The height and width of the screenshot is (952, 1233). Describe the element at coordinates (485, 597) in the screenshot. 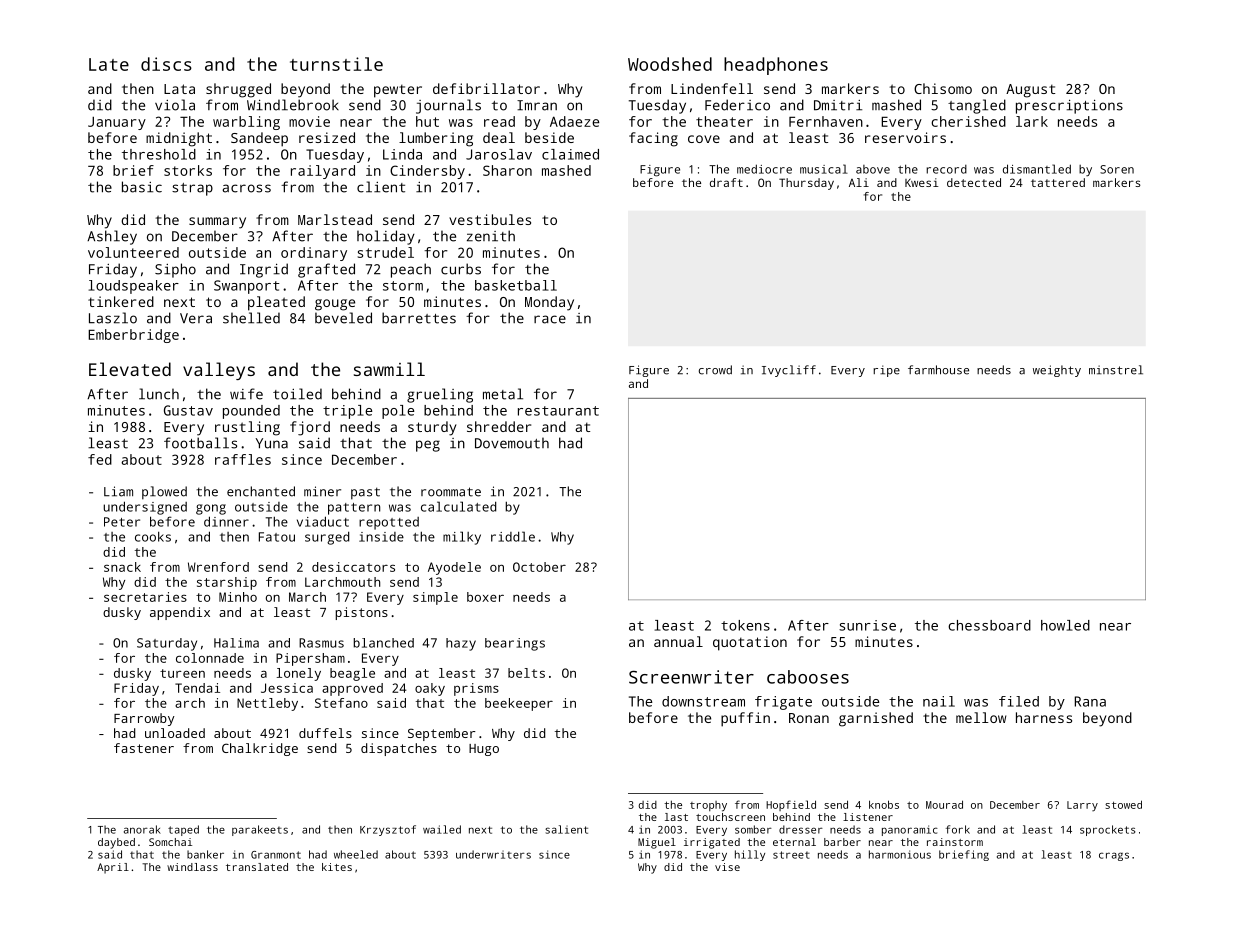

I see `boxer` at that location.
